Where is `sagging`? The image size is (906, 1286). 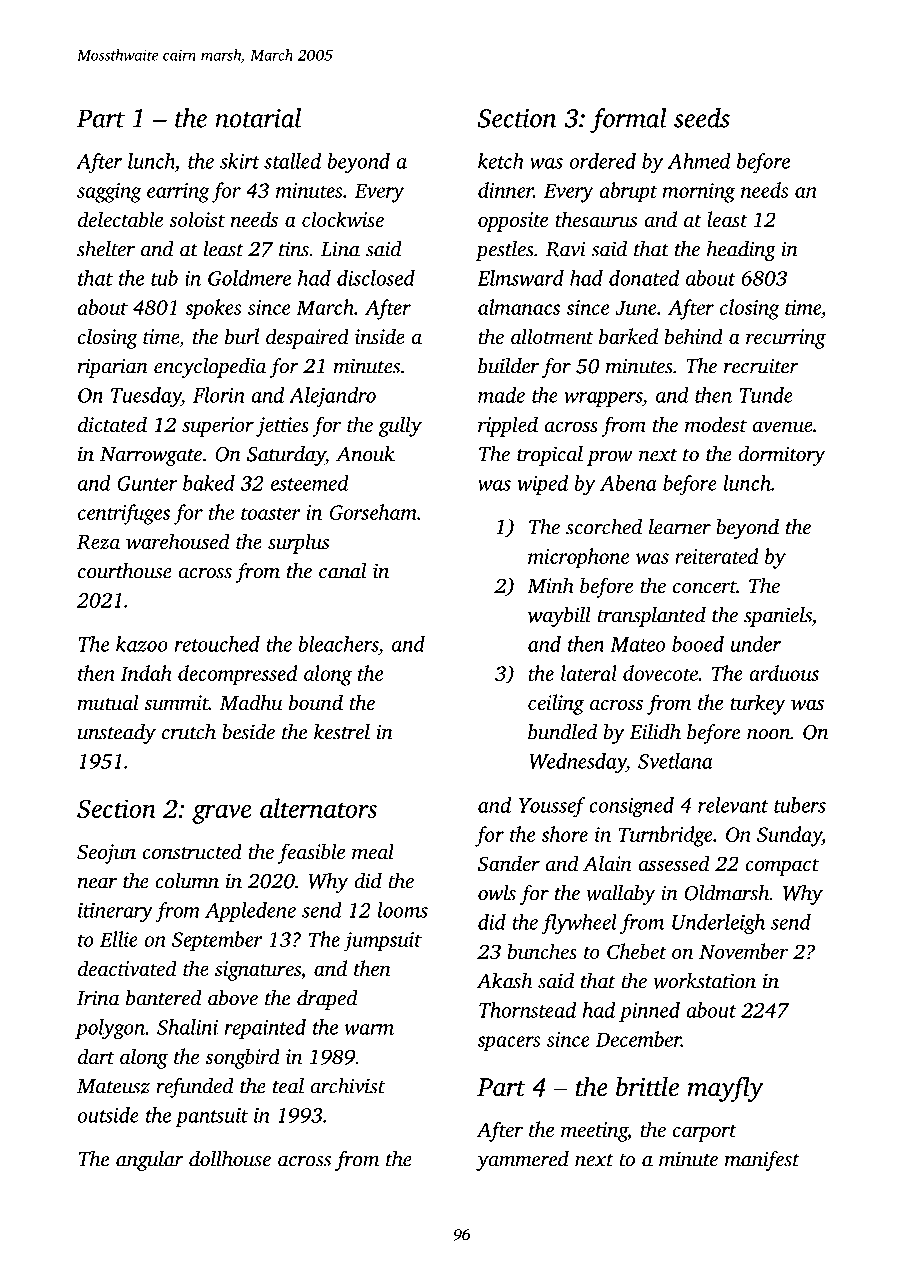
sagging is located at coordinates (109, 193).
